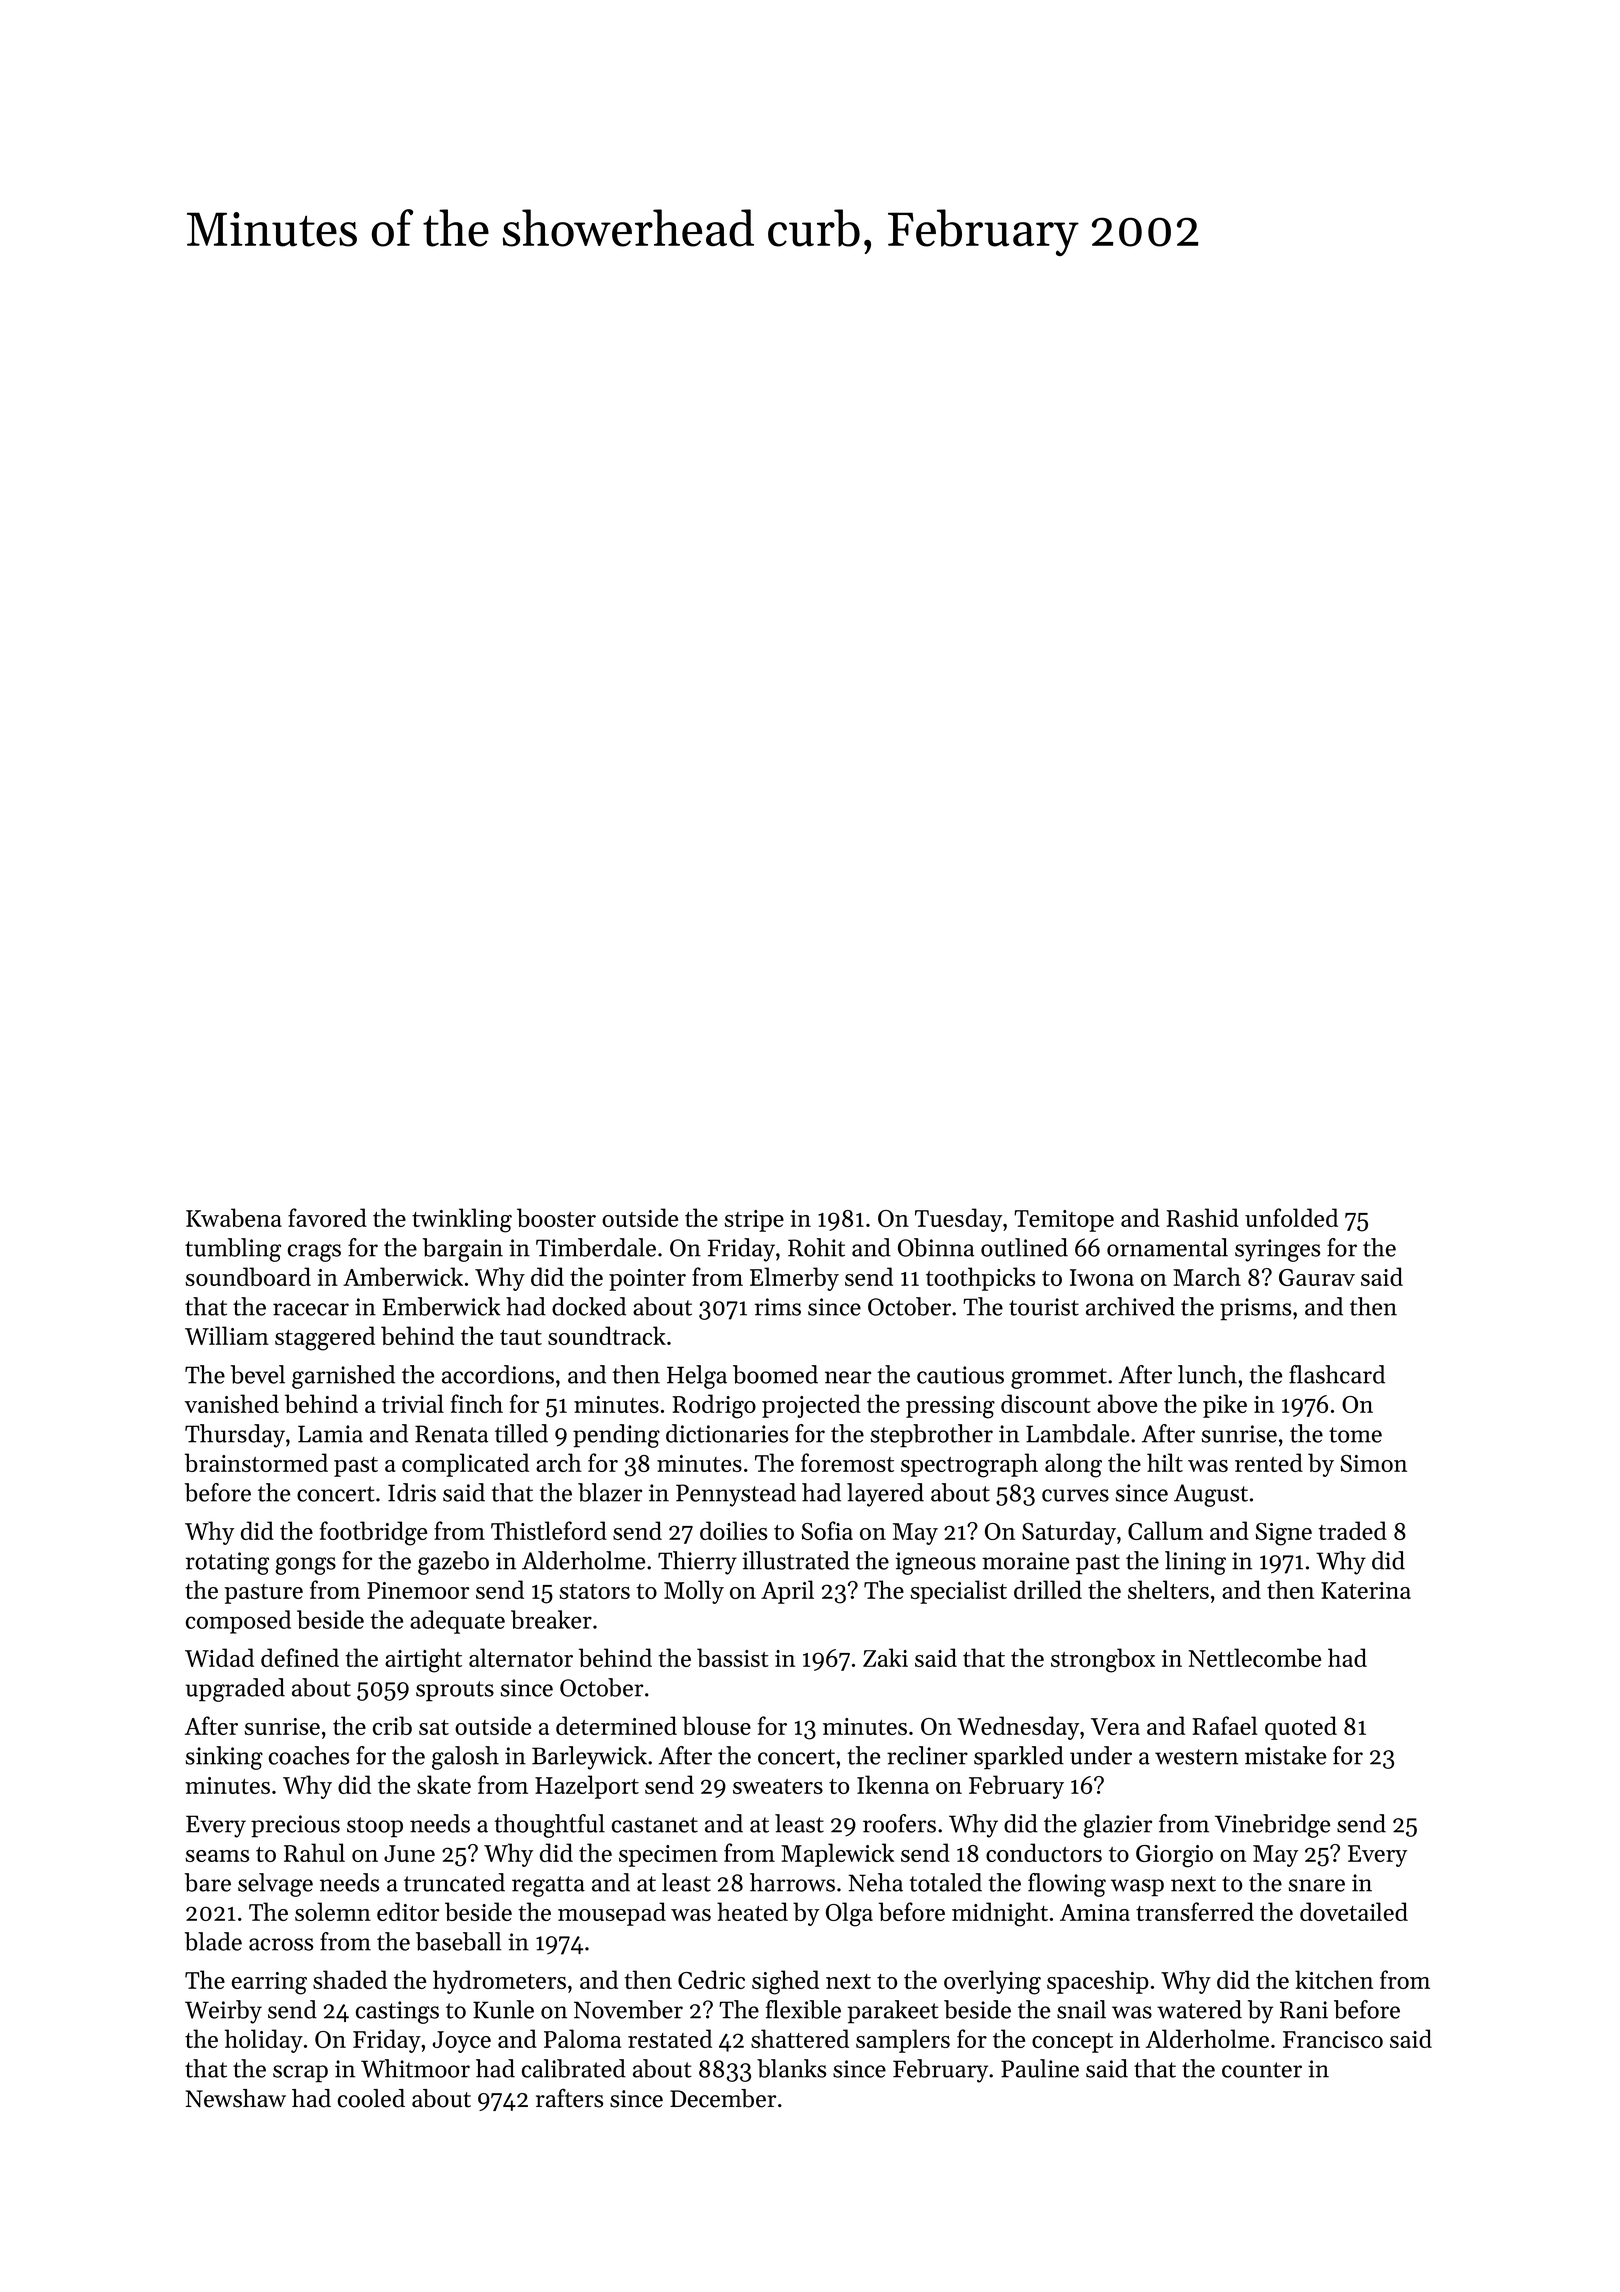 This image has width=1620, height=2292. I want to click on spectrograph, so click(969, 1465).
